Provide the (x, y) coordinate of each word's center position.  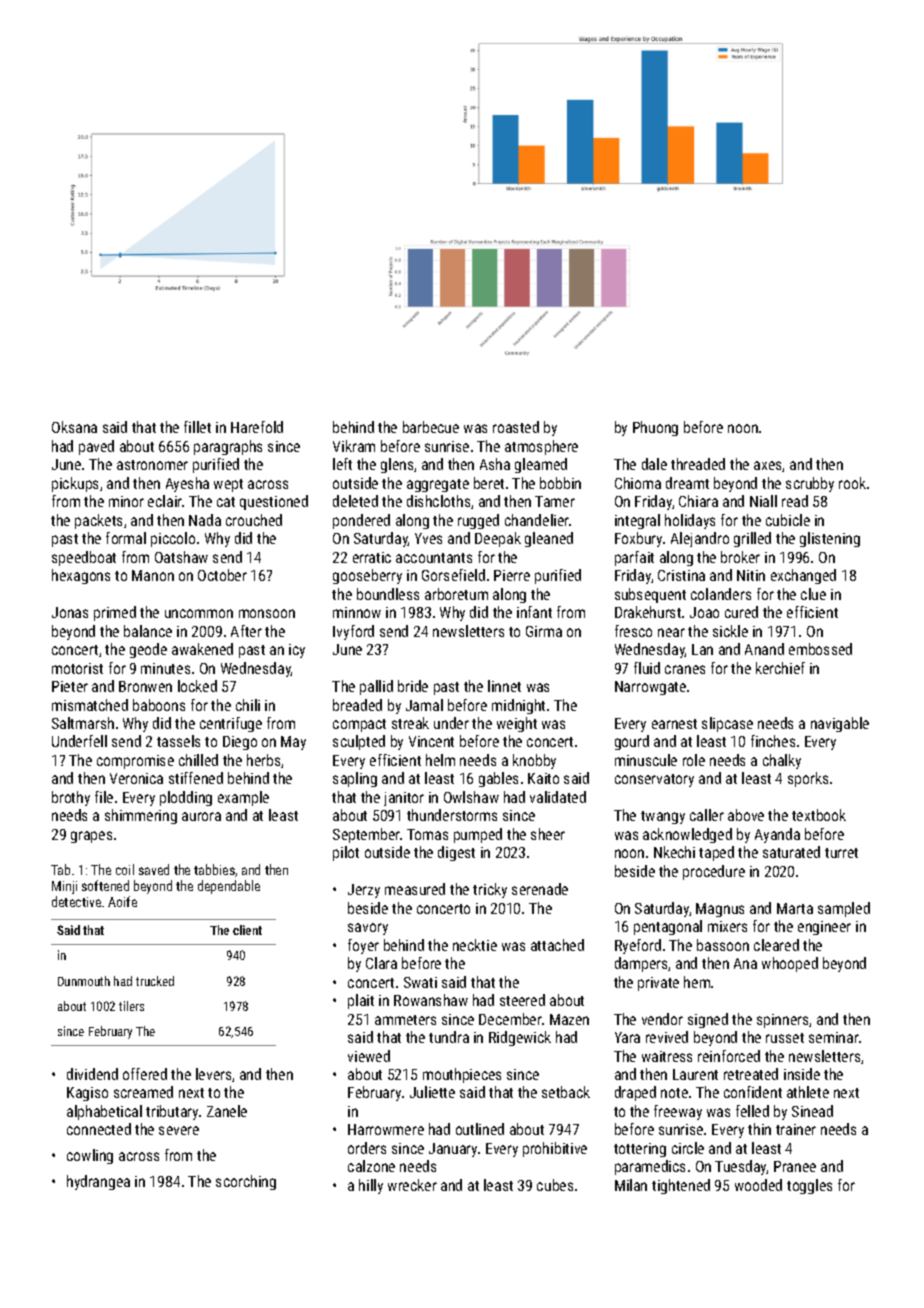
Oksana (74, 427)
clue (813, 594)
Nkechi (674, 852)
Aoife (122, 901)
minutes (165, 668)
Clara (381, 963)
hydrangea (98, 1182)
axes (768, 466)
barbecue (431, 427)
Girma (544, 631)
